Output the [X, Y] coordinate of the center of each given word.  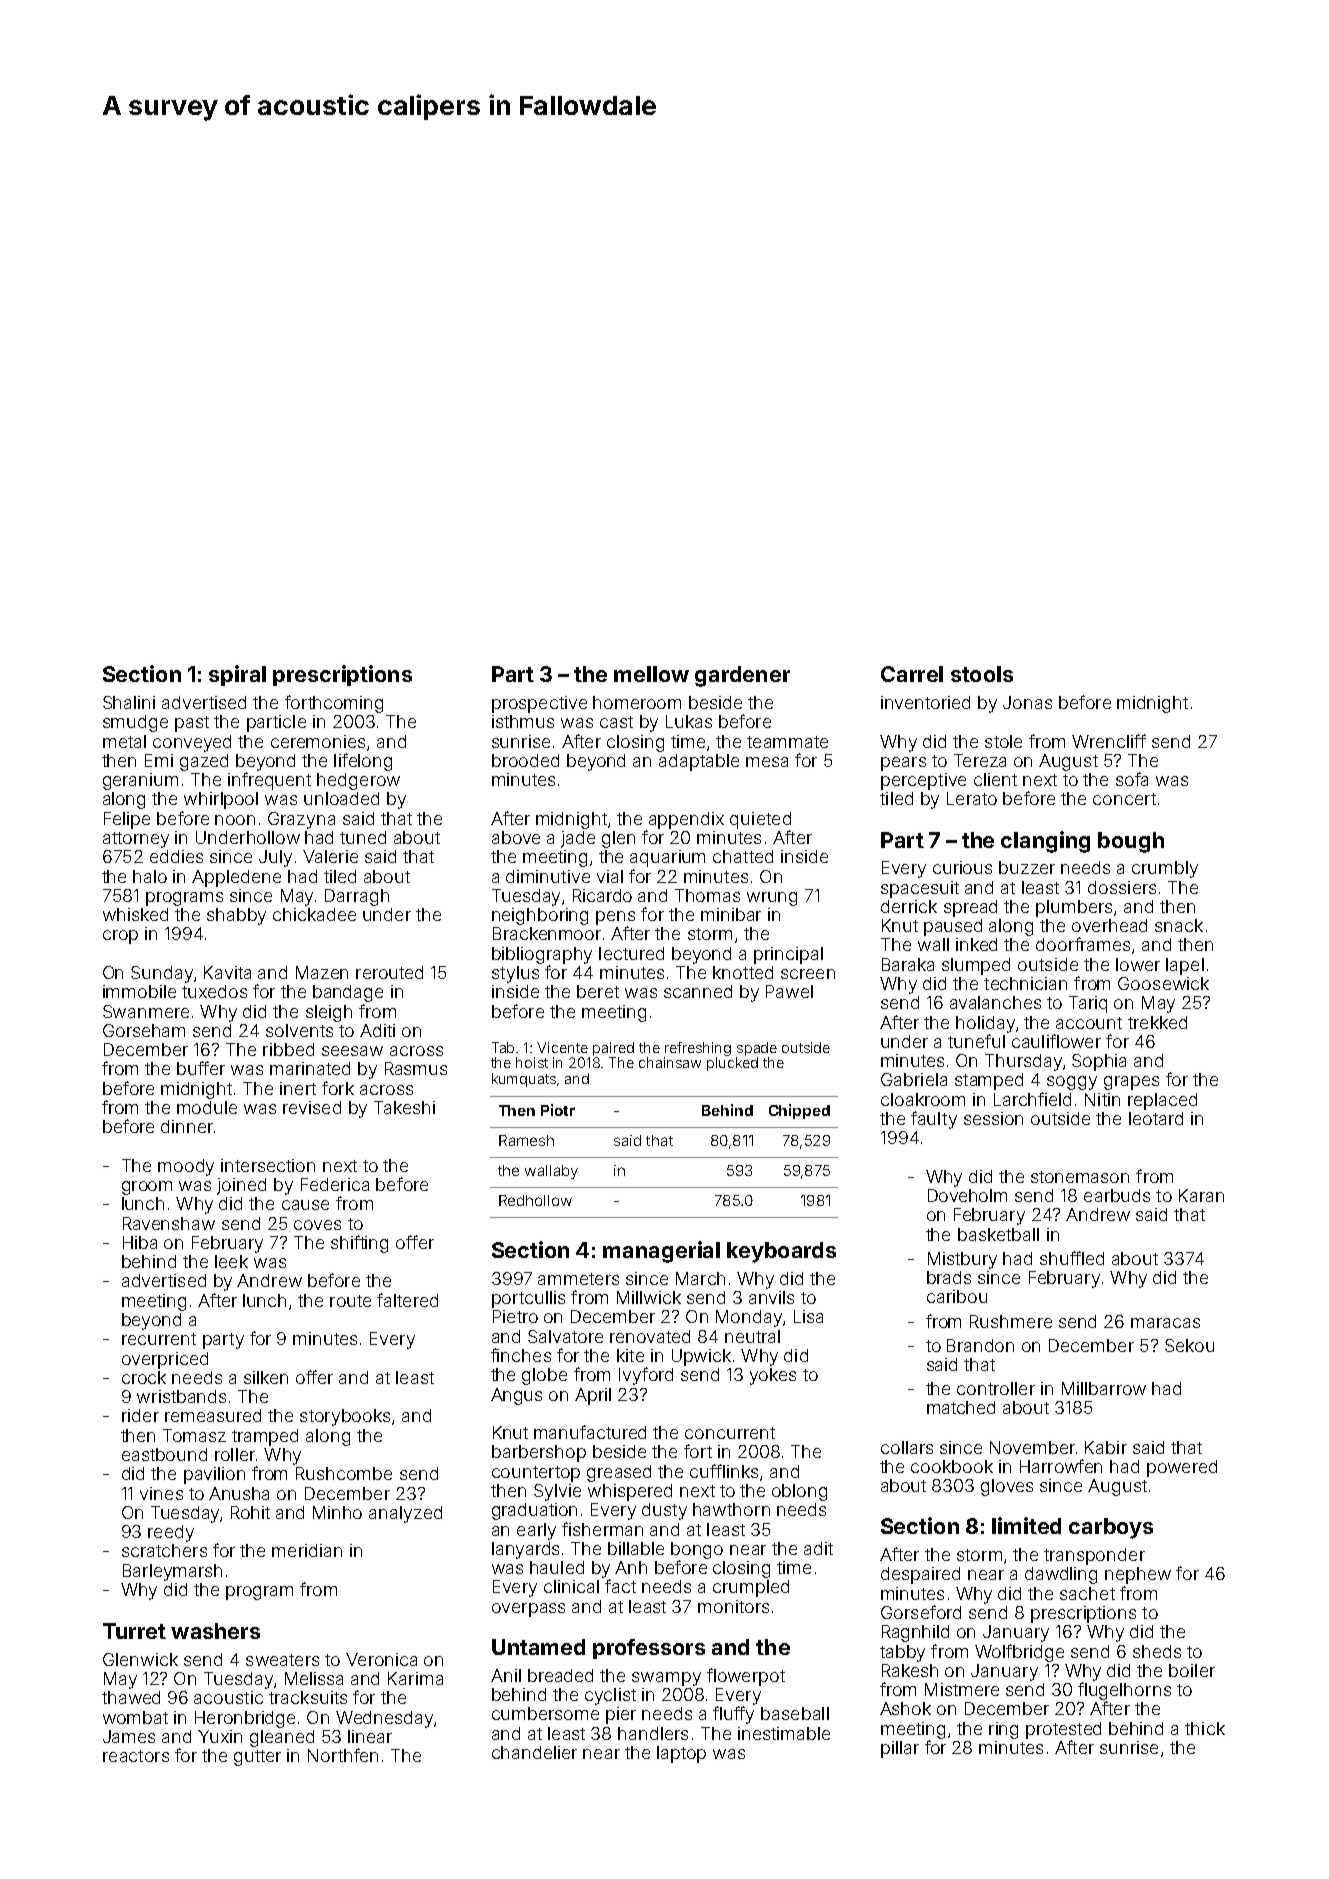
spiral [237, 675]
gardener [742, 676]
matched [961, 1407]
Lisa [808, 1316]
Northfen [343, 1755]
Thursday [1023, 1062]
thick [1205, 1728]
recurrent [159, 1339]
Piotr [558, 1110]
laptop [681, 1754]
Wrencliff [1109, 741]
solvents [299, 1030]
